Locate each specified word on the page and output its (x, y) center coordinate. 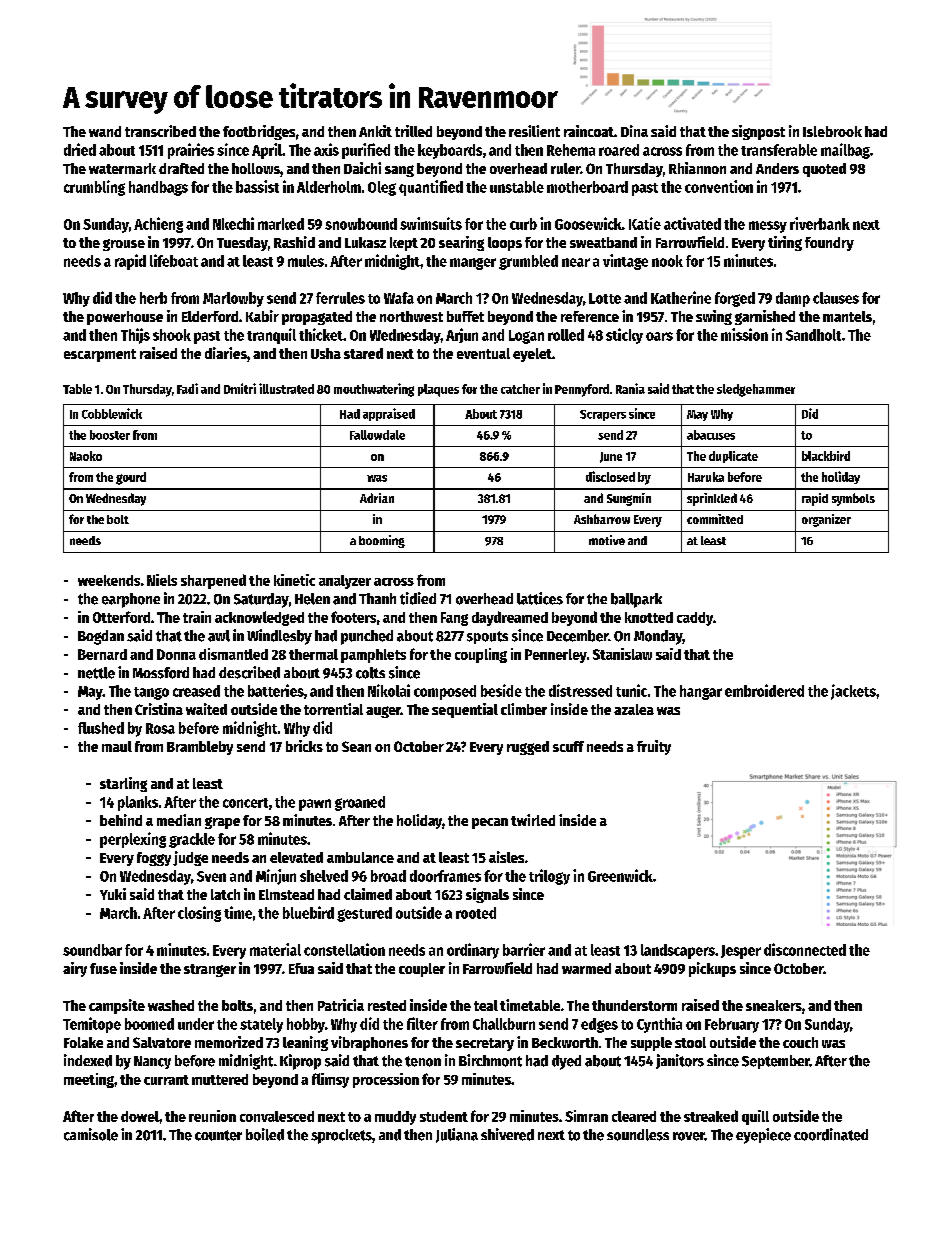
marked (281, 224)
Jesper (741, 952)
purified (366, 151)
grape (222, 823)
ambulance (360, 857)
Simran (586, 1116)
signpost (758, 132)
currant (166, 1080)
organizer (826, 520)
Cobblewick (112, 413)
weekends (109, 580)
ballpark (636, 600)
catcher (520, 389)
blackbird (826, 456)
